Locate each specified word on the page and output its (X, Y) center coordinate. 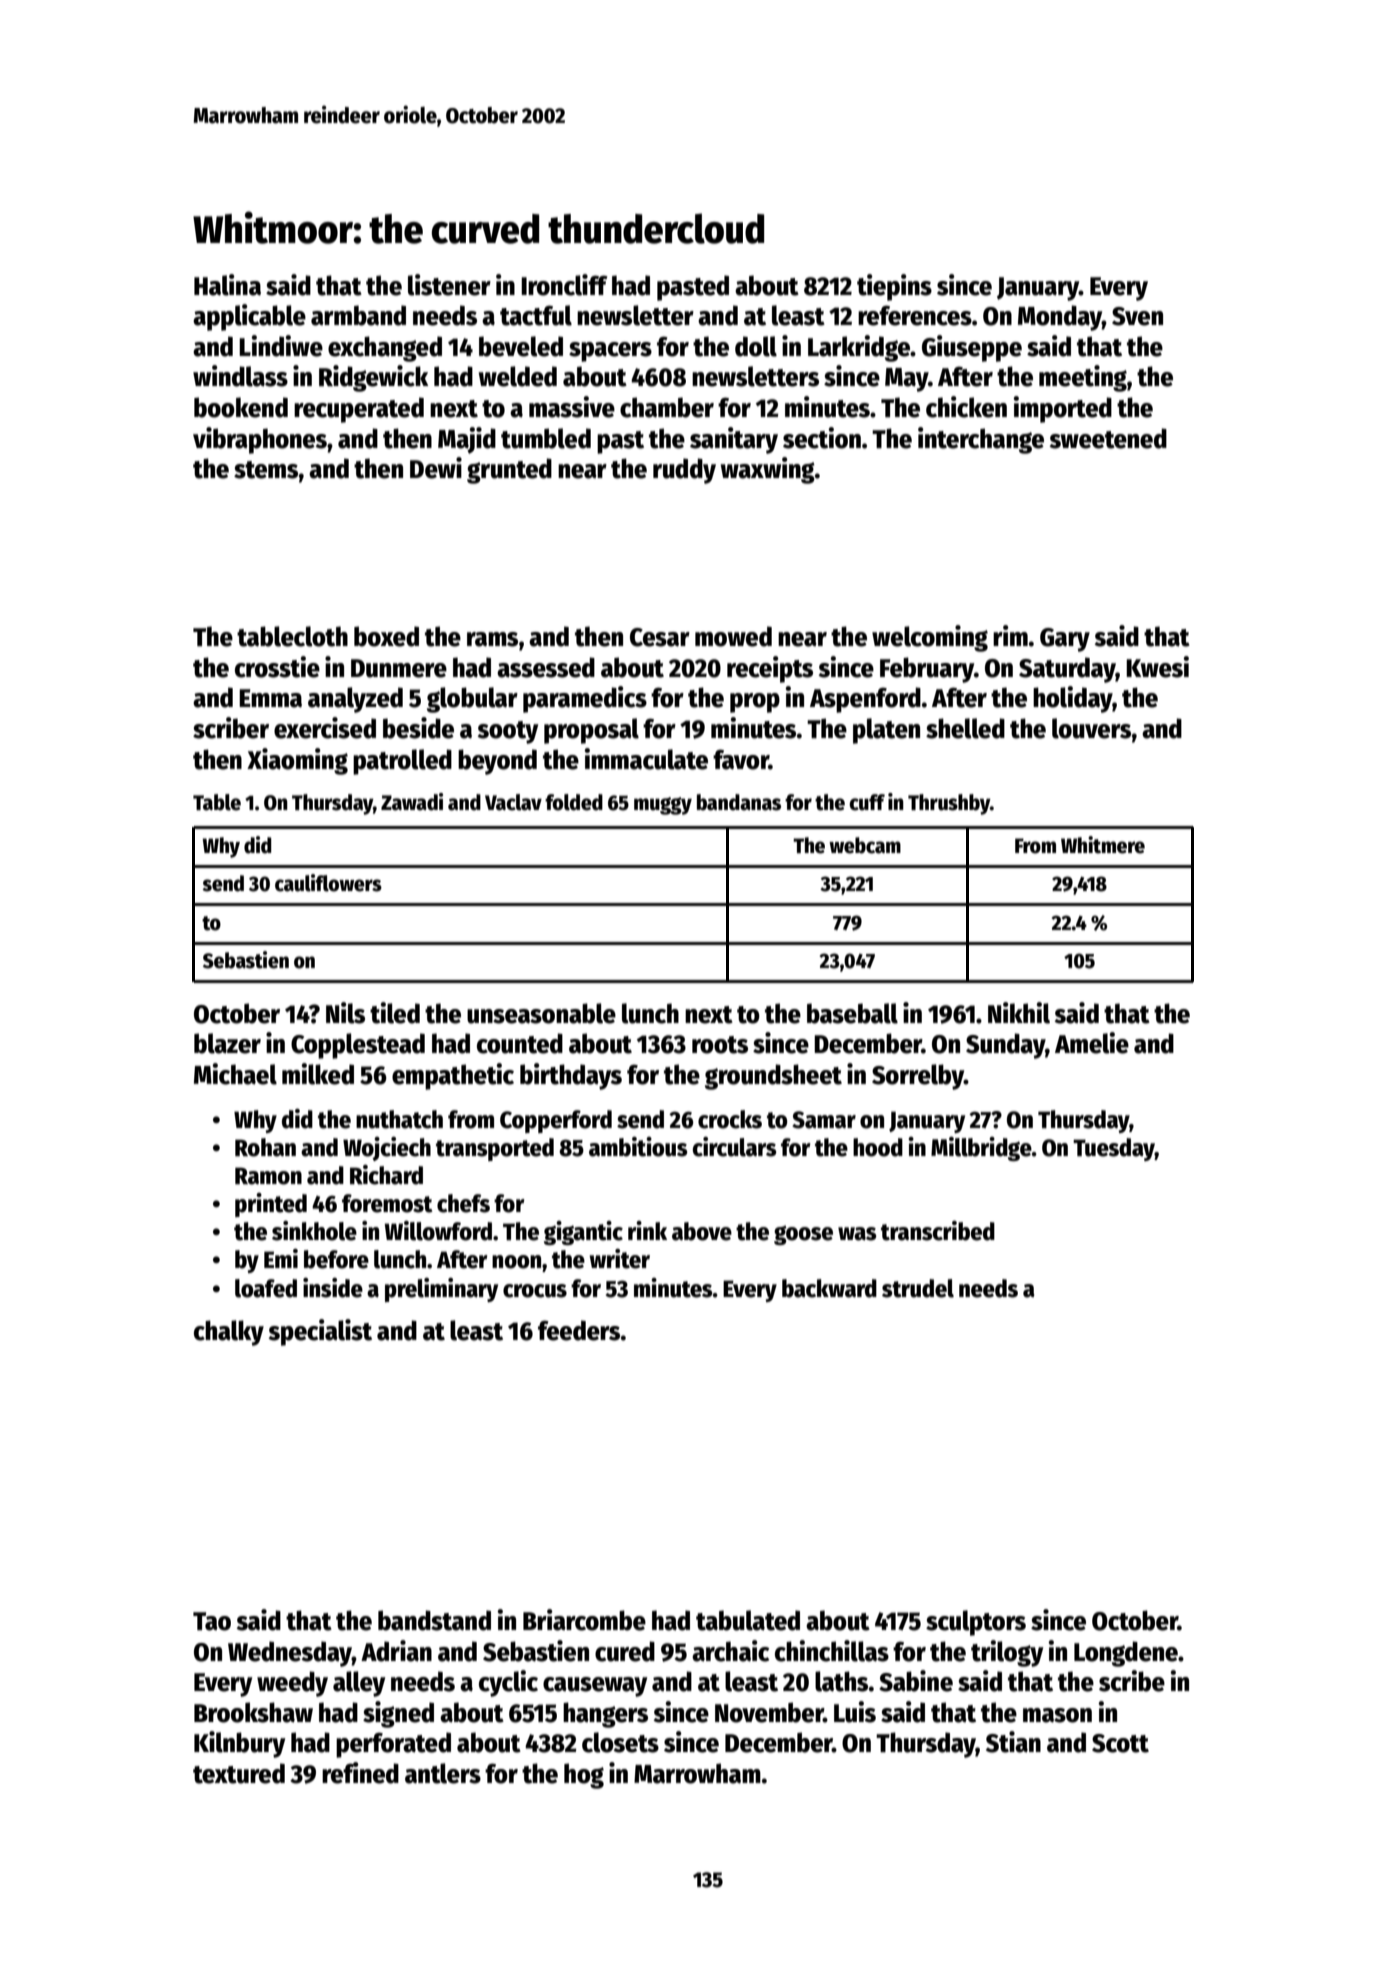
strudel (918, 1288)
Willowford (438, 1231)
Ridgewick (373, 378)
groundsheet (773, 1077)
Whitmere (1103, 845)
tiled (395, 1013)
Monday (1060, 318)
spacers (610, 352)
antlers (443, 1773)
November (769, 1712)
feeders (579, 1330)
